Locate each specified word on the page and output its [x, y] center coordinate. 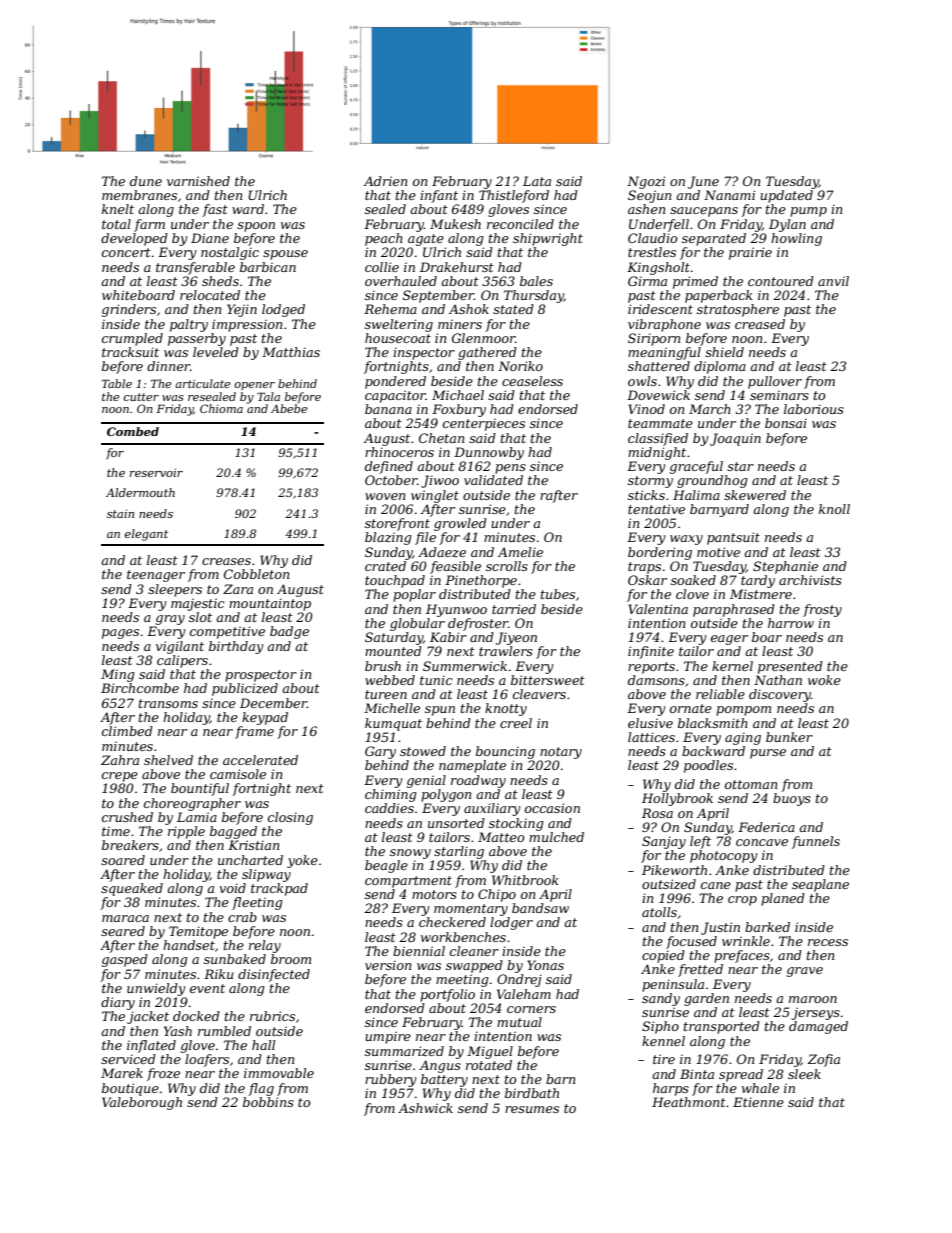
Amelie [520, 552]
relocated [210, 295]
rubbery [391, 1080]
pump [808, 212]
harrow [791, 623]
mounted [393, 651]
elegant [146, 535]
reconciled [520, 224]
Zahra [120, 760]
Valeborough [142, 1103]
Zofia [824, 1060]
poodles [708, 766]
